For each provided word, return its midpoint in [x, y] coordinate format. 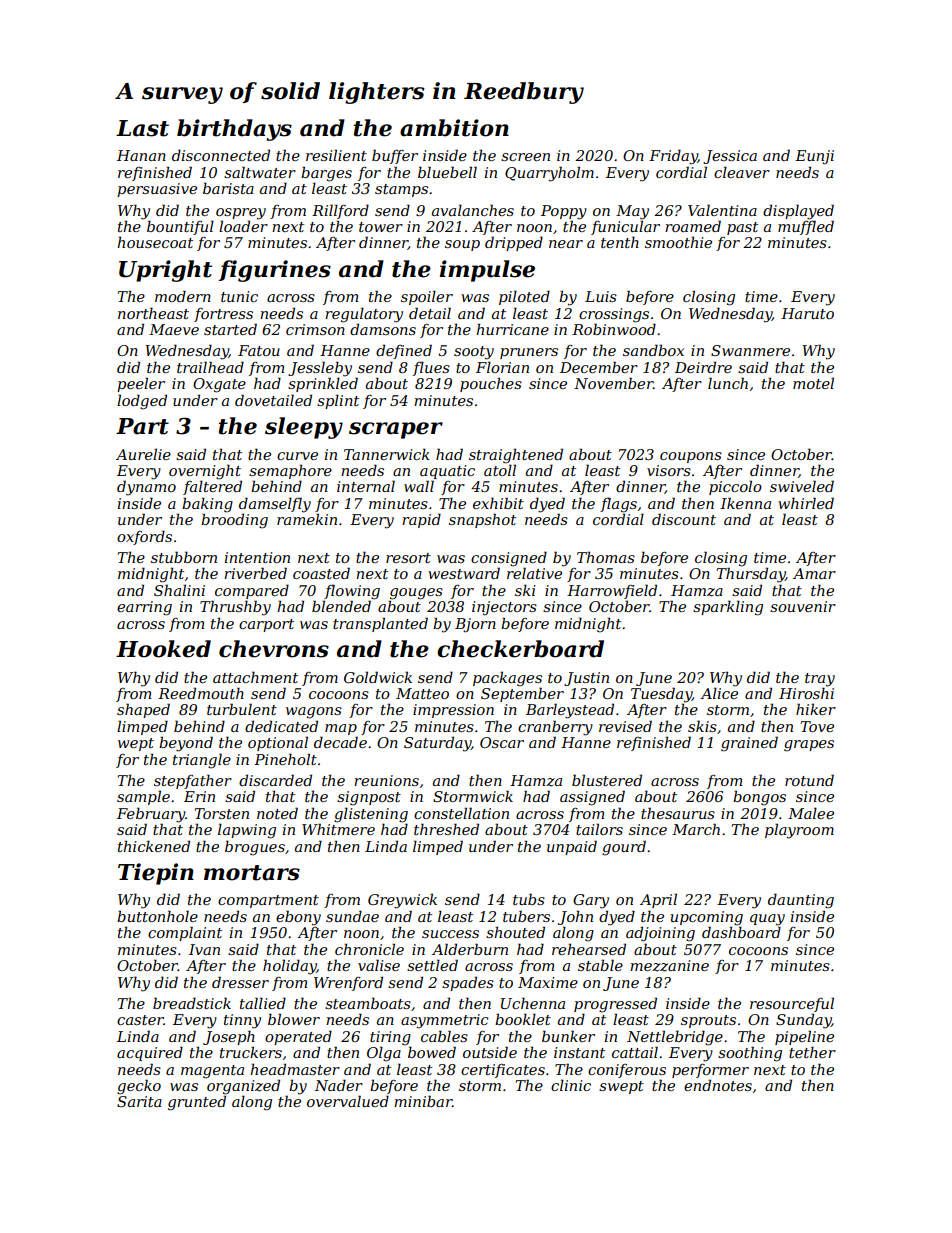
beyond [186, 744]
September [522, 694]
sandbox [653, 350]
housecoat [155, 242]
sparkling [728, 608]
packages [507, 679]
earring [144, 608]
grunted [197, 1103]
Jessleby [320, 369]
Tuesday [661, 695]
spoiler [427, 297]
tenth [620, 242]
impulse [487, 271]
